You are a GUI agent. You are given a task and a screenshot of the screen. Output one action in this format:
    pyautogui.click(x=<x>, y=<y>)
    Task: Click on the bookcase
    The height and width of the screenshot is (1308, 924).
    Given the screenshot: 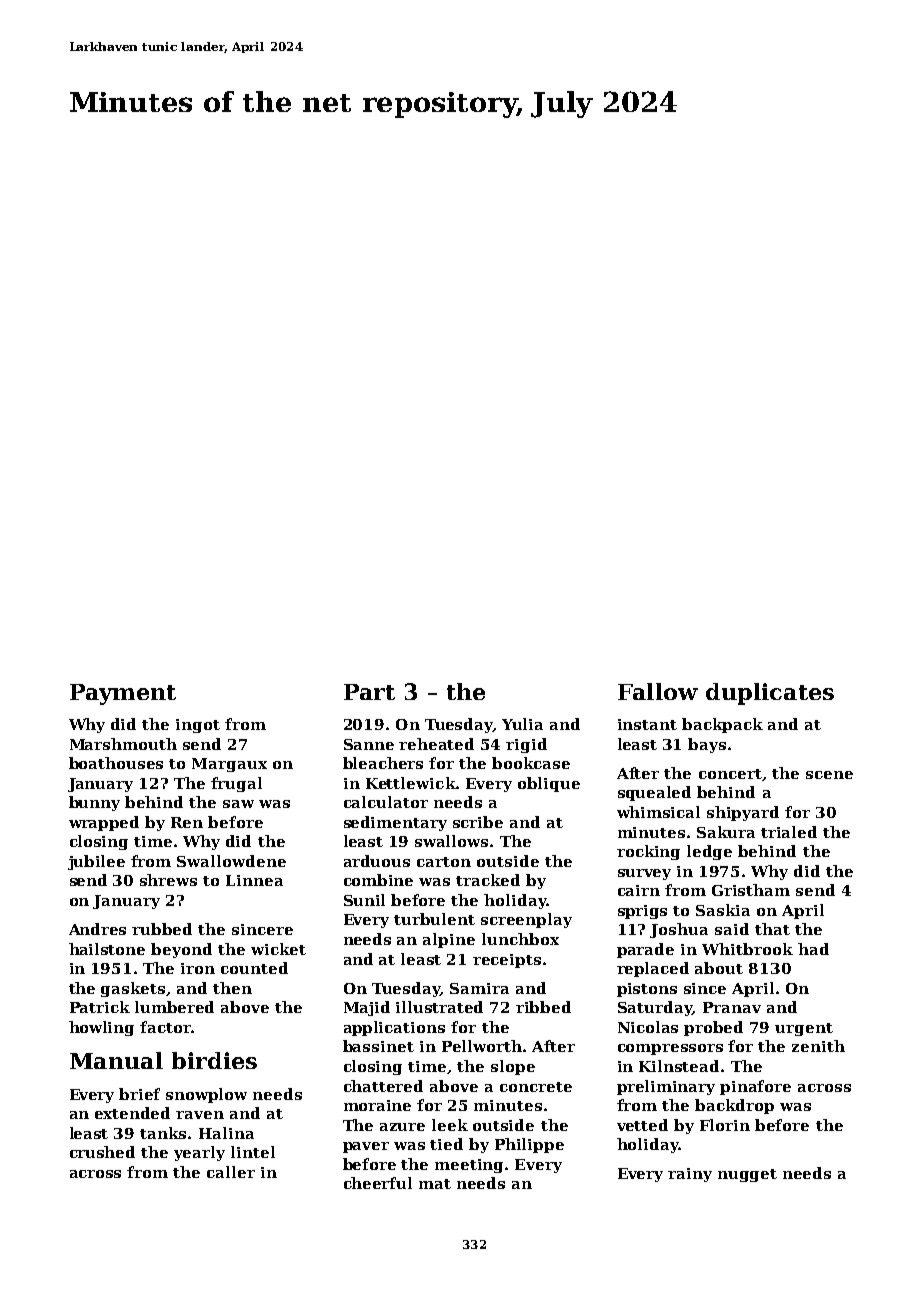 What is the action you would take?
    pyautogui.click(x=531, y=763)
